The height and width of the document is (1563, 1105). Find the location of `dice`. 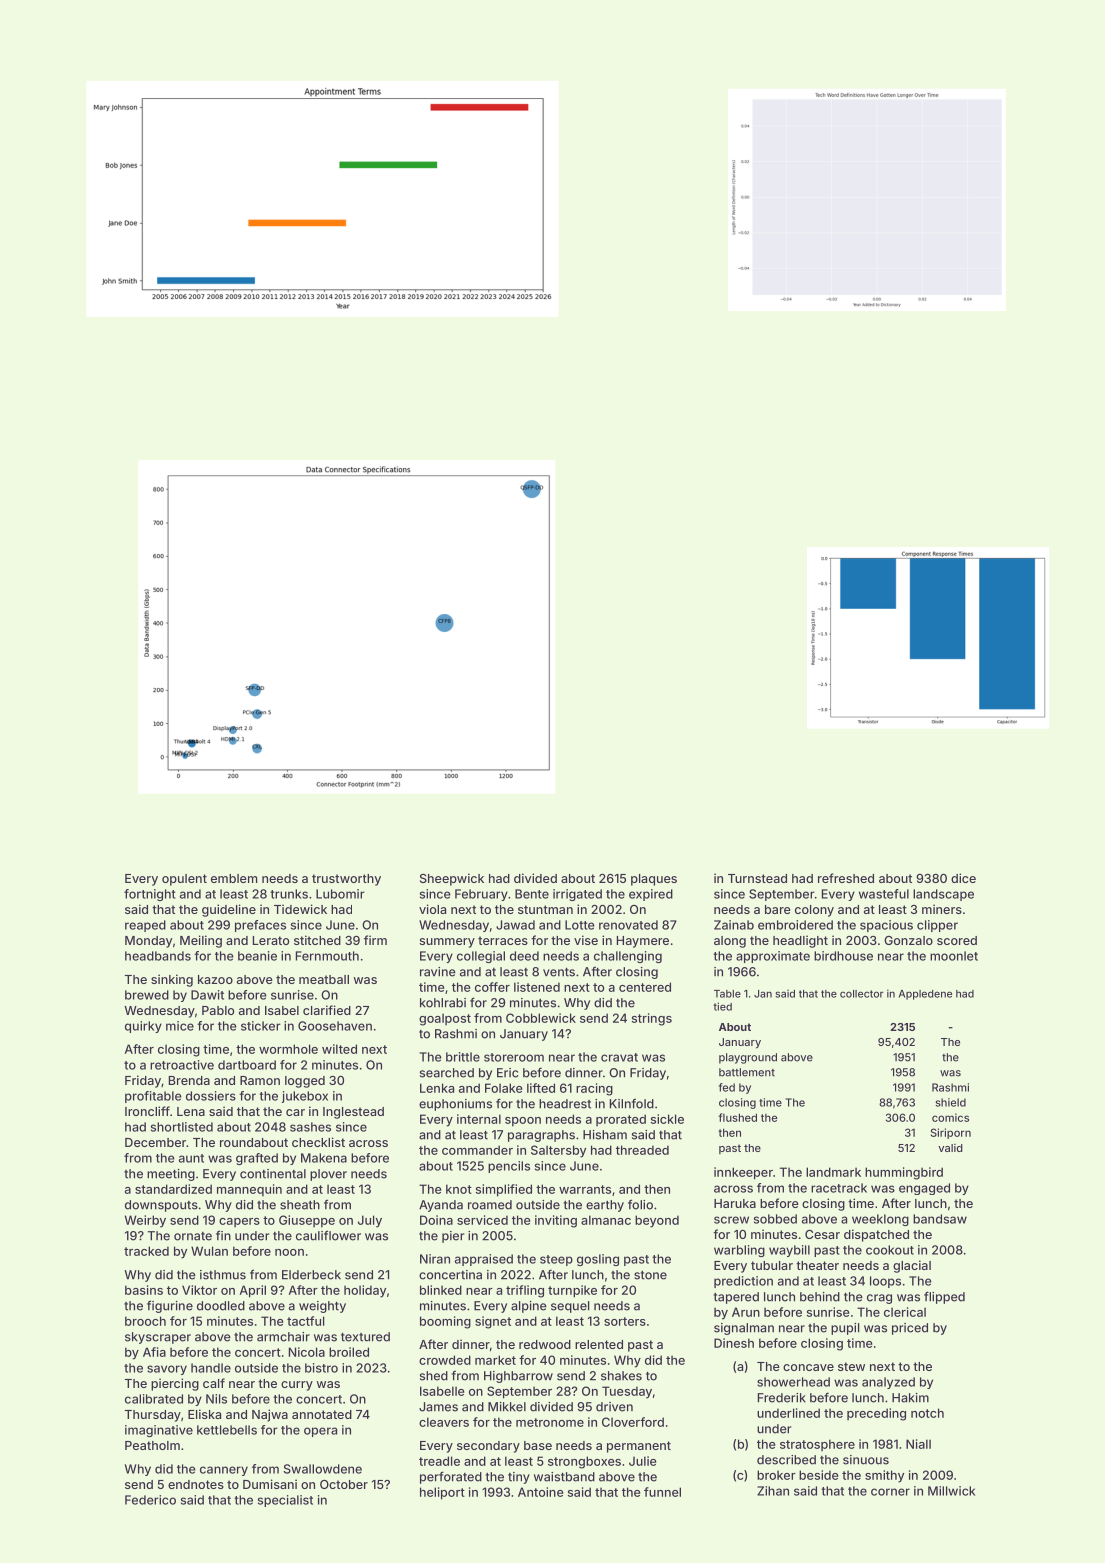

dice is located at coordinates (963, 878).
